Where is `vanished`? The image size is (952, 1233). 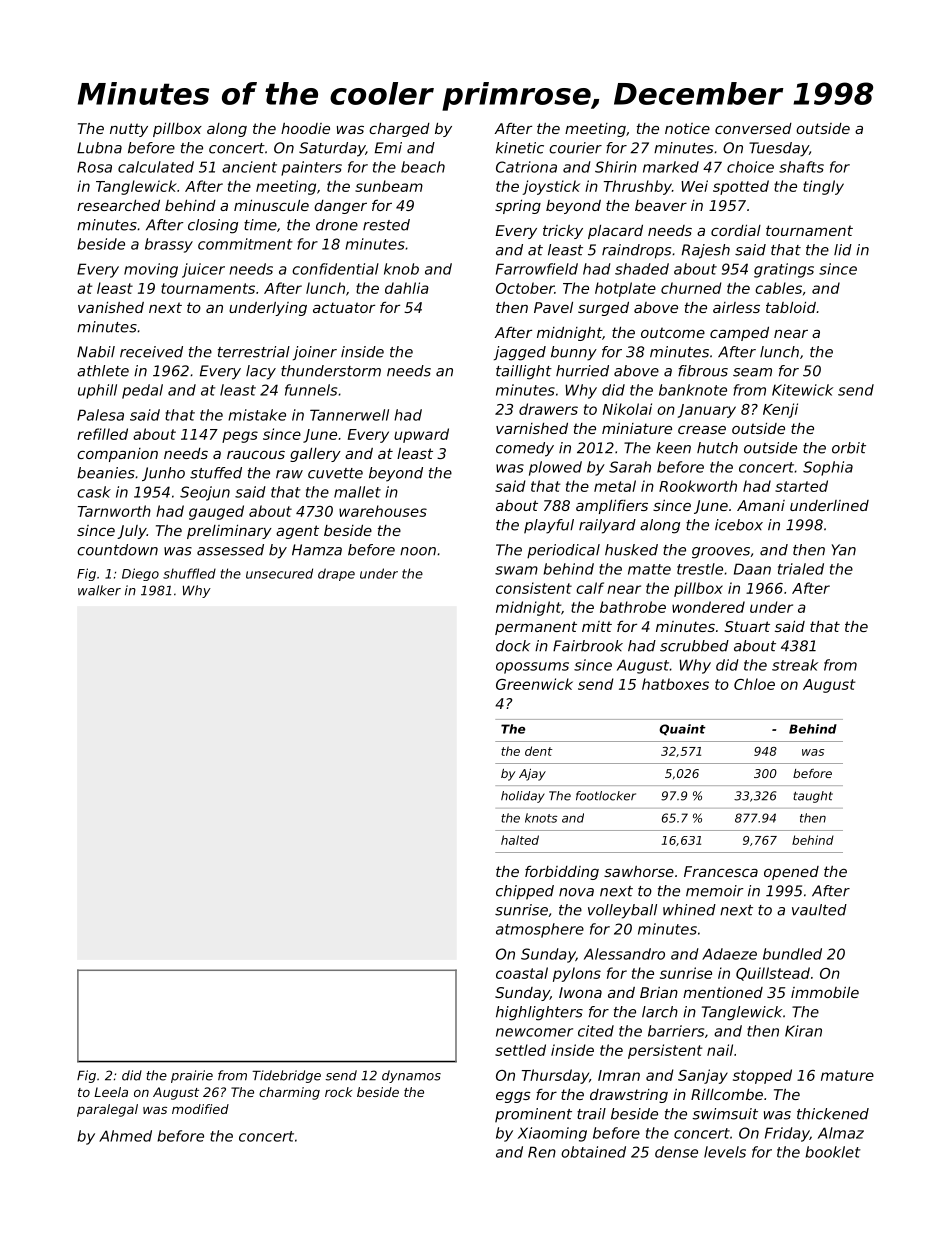 vanished is located at coordinates (111, 307).
